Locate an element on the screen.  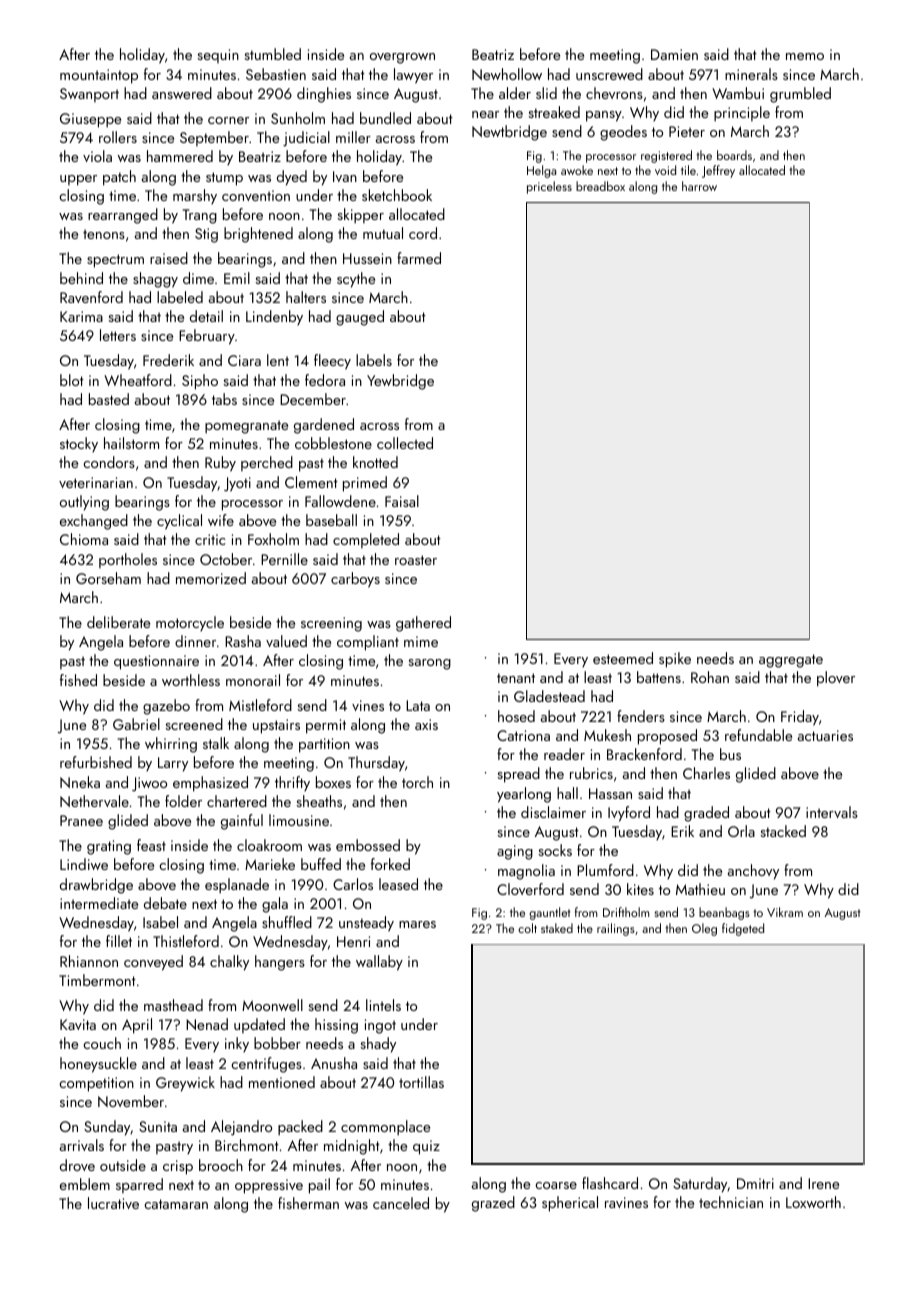
aggregate is located at coordinates (791, 661).
